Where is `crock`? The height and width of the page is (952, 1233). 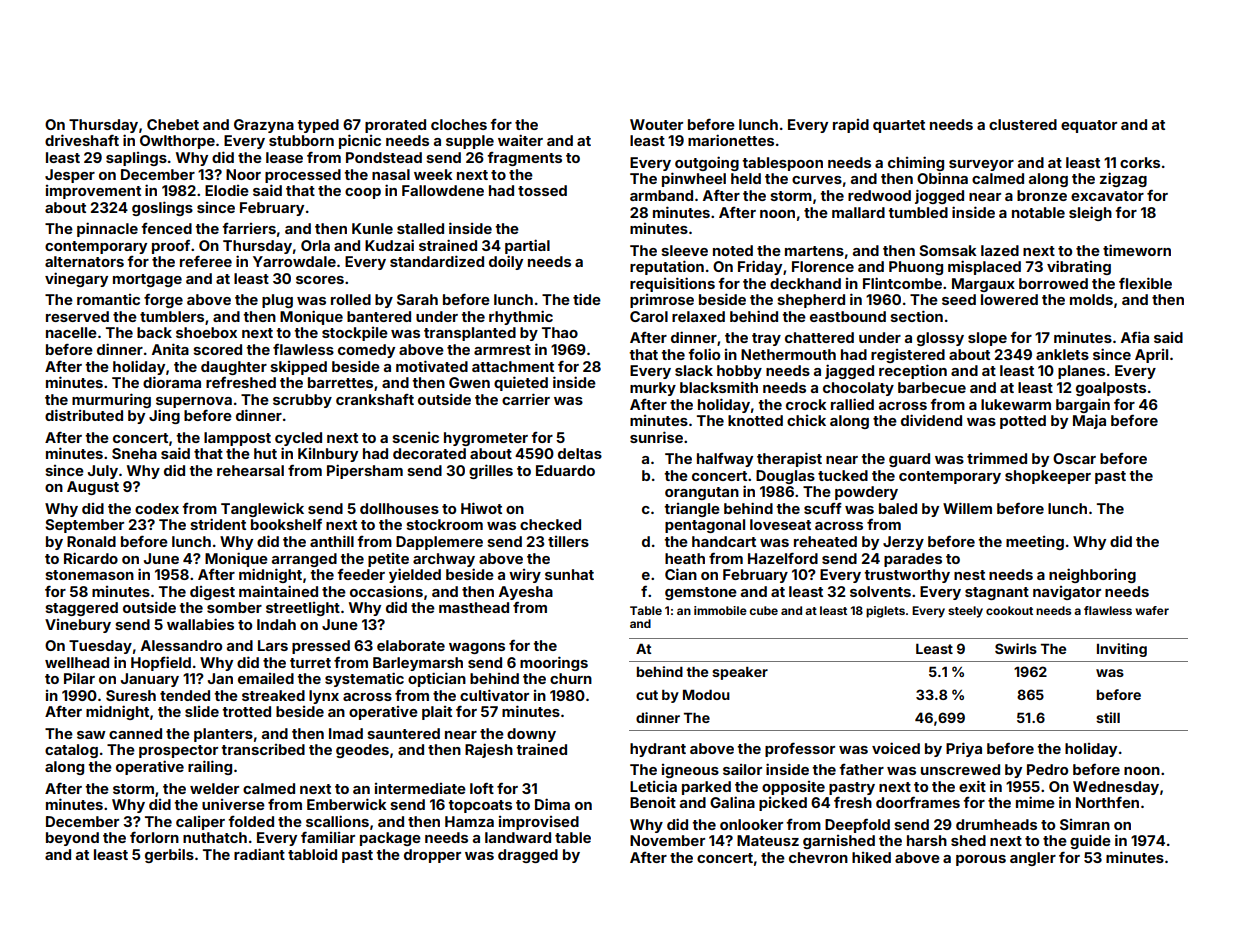
crock is located at coordinates (806, 404).
